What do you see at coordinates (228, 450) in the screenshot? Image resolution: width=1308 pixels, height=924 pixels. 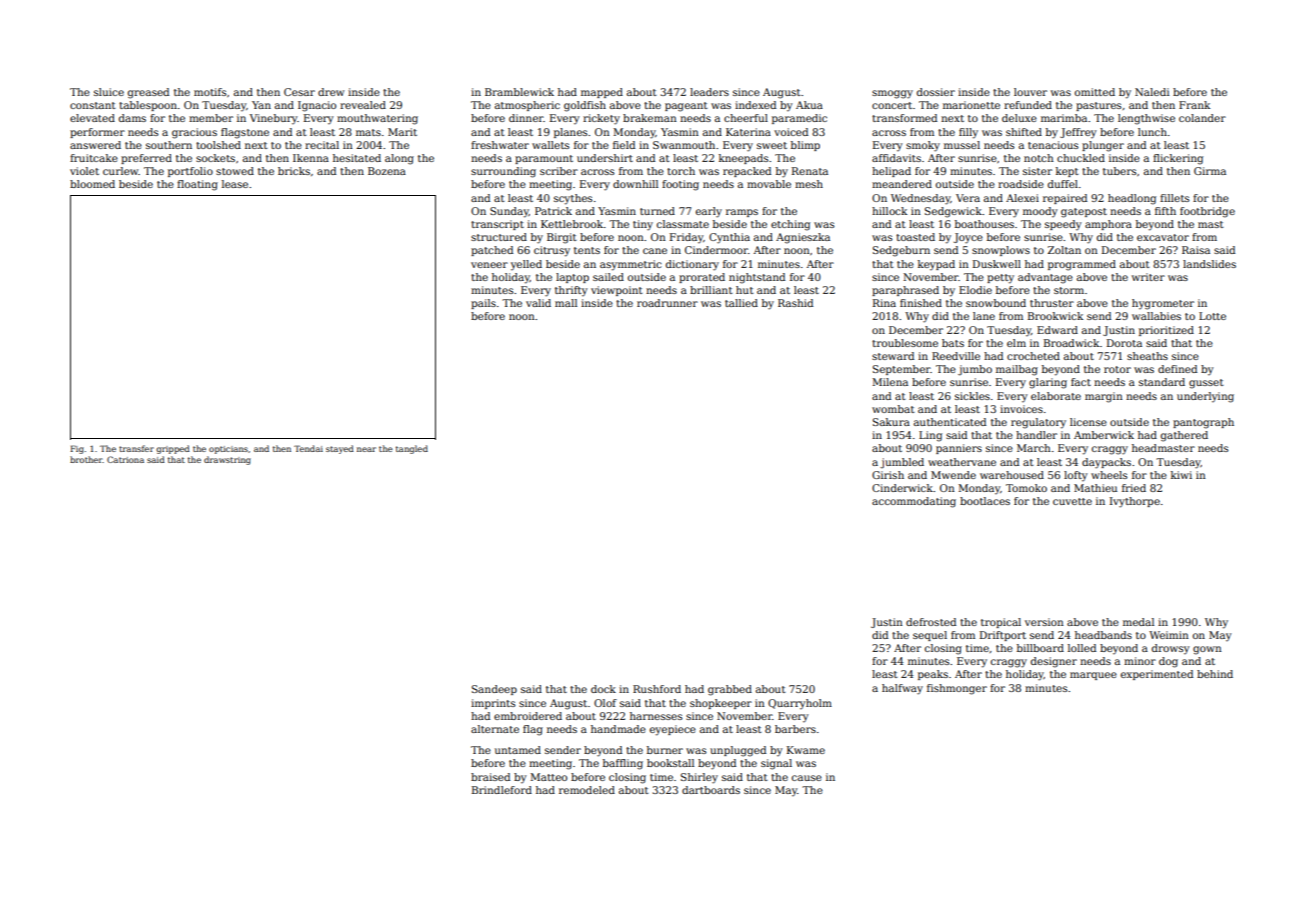 I see `opticians` at bounding box center [228, 450].
